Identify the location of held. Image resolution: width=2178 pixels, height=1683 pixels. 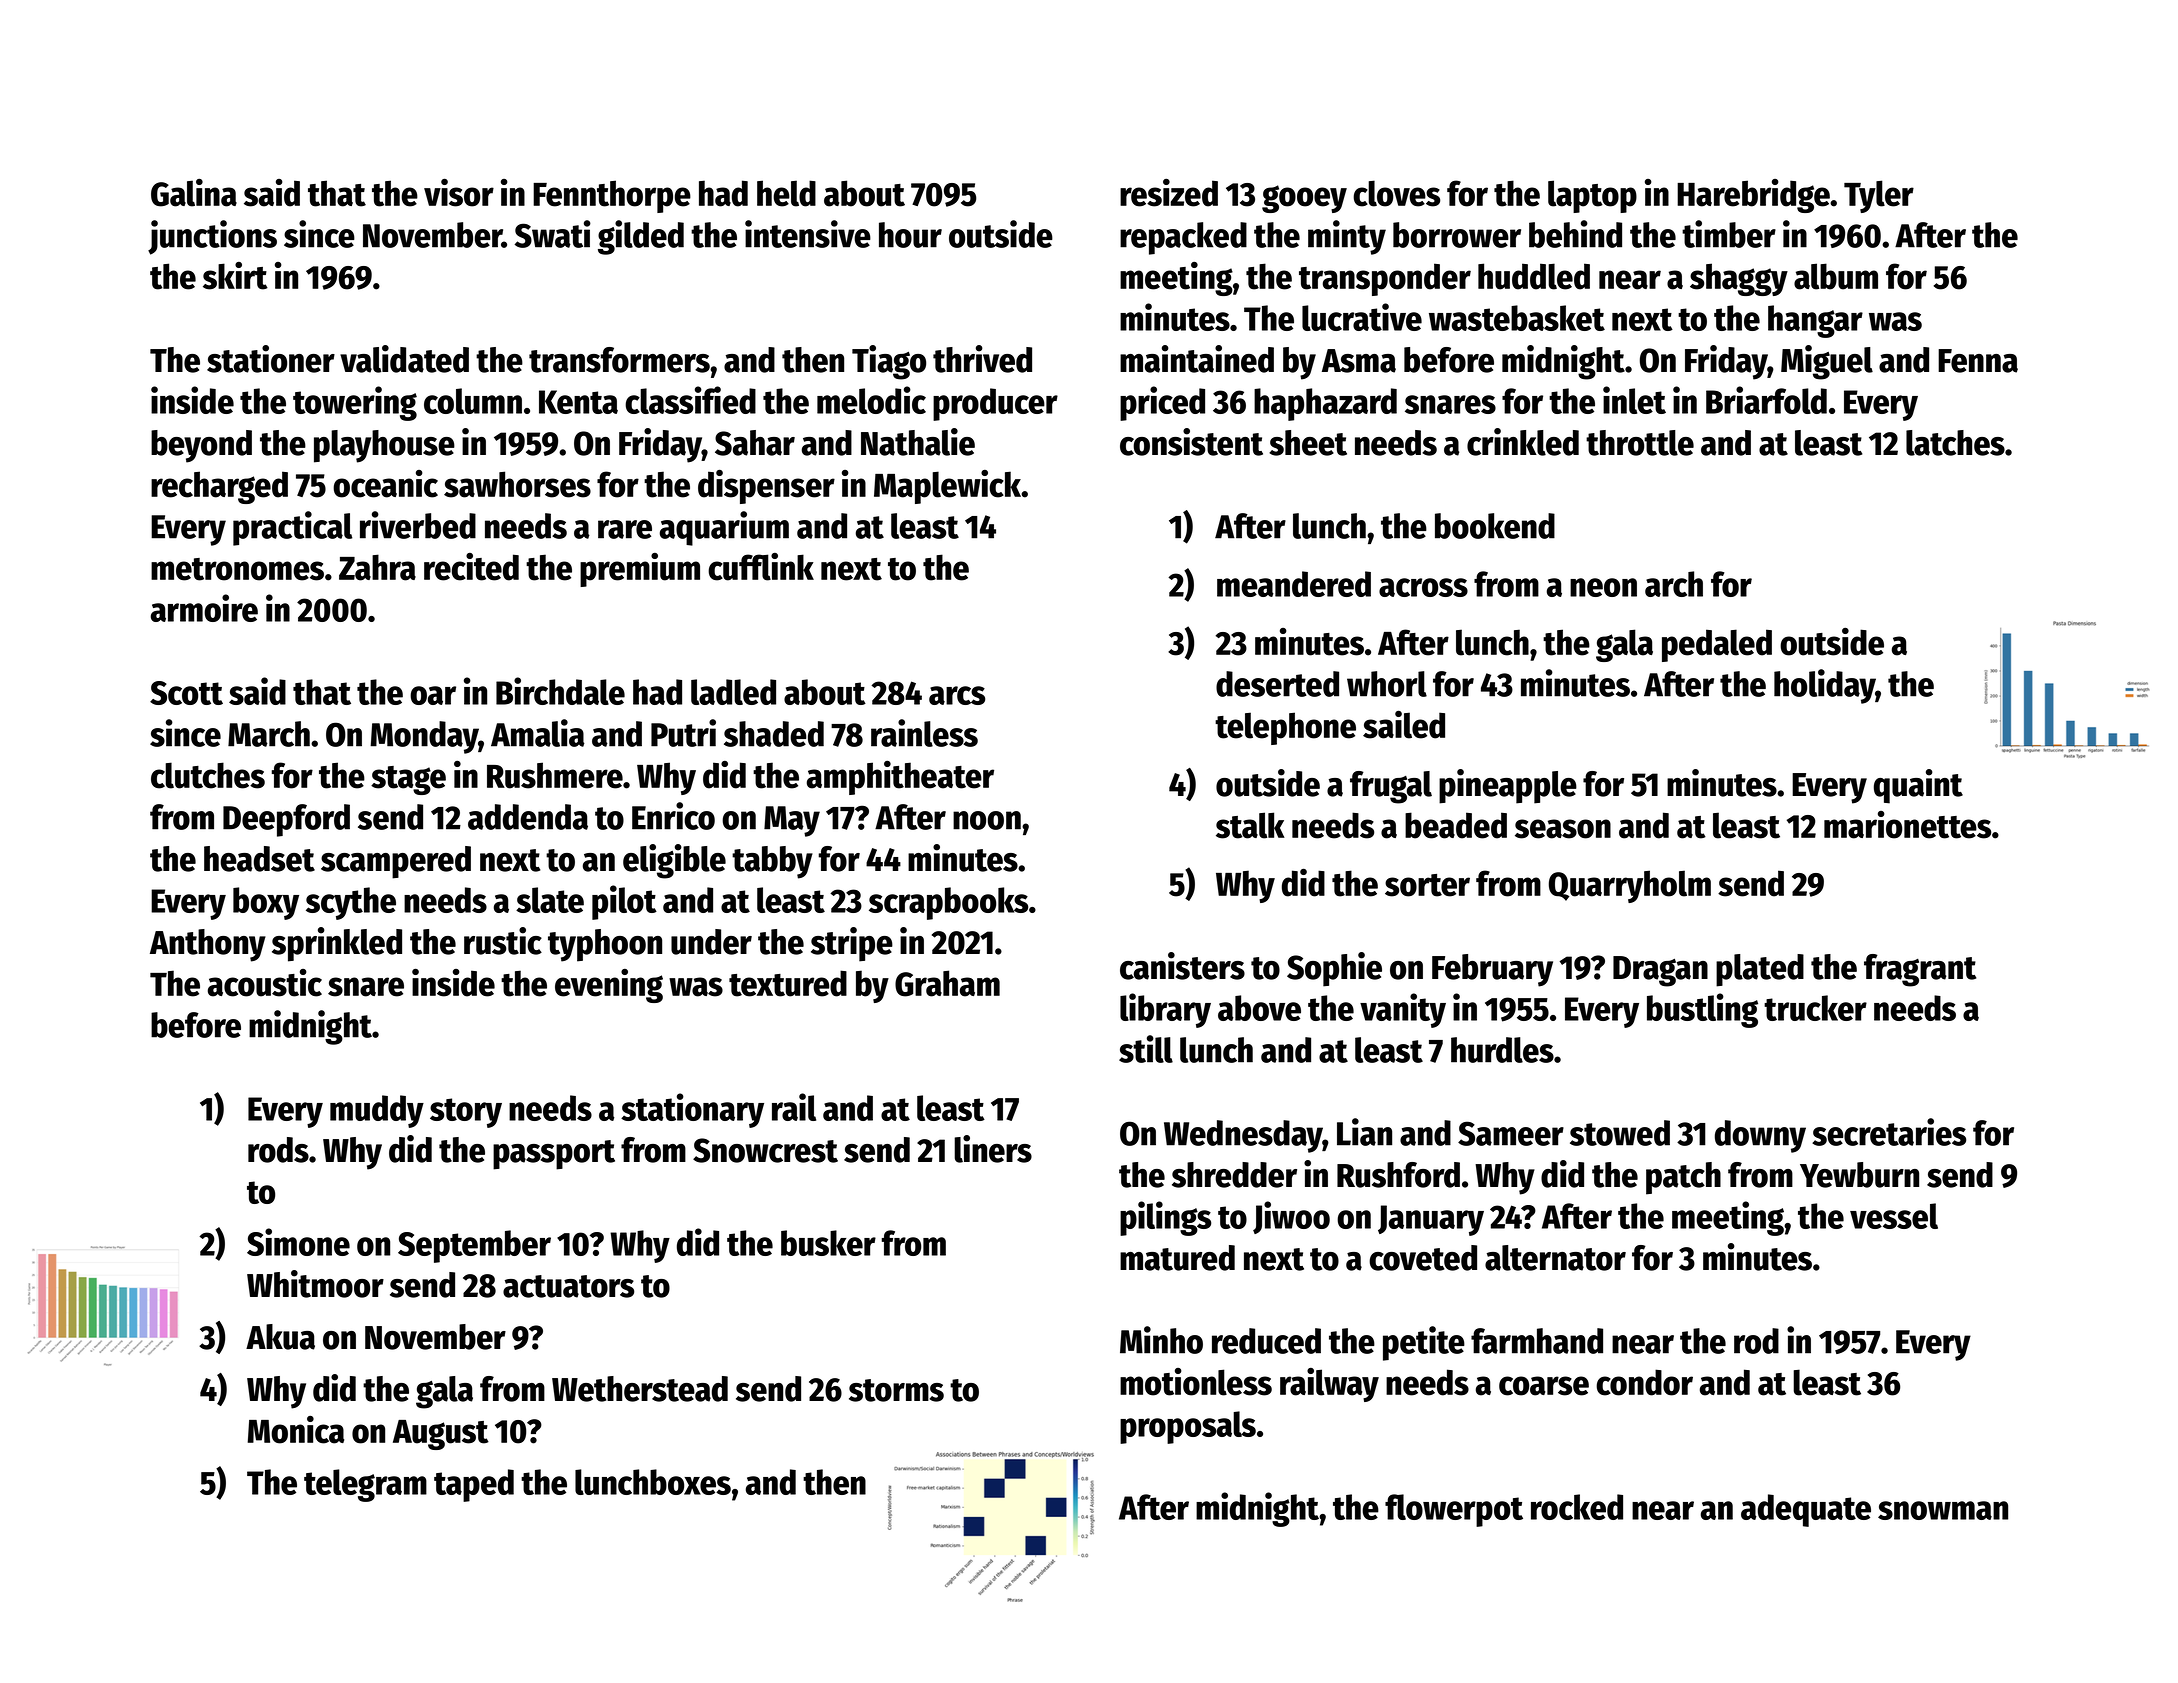
(786, 193).
